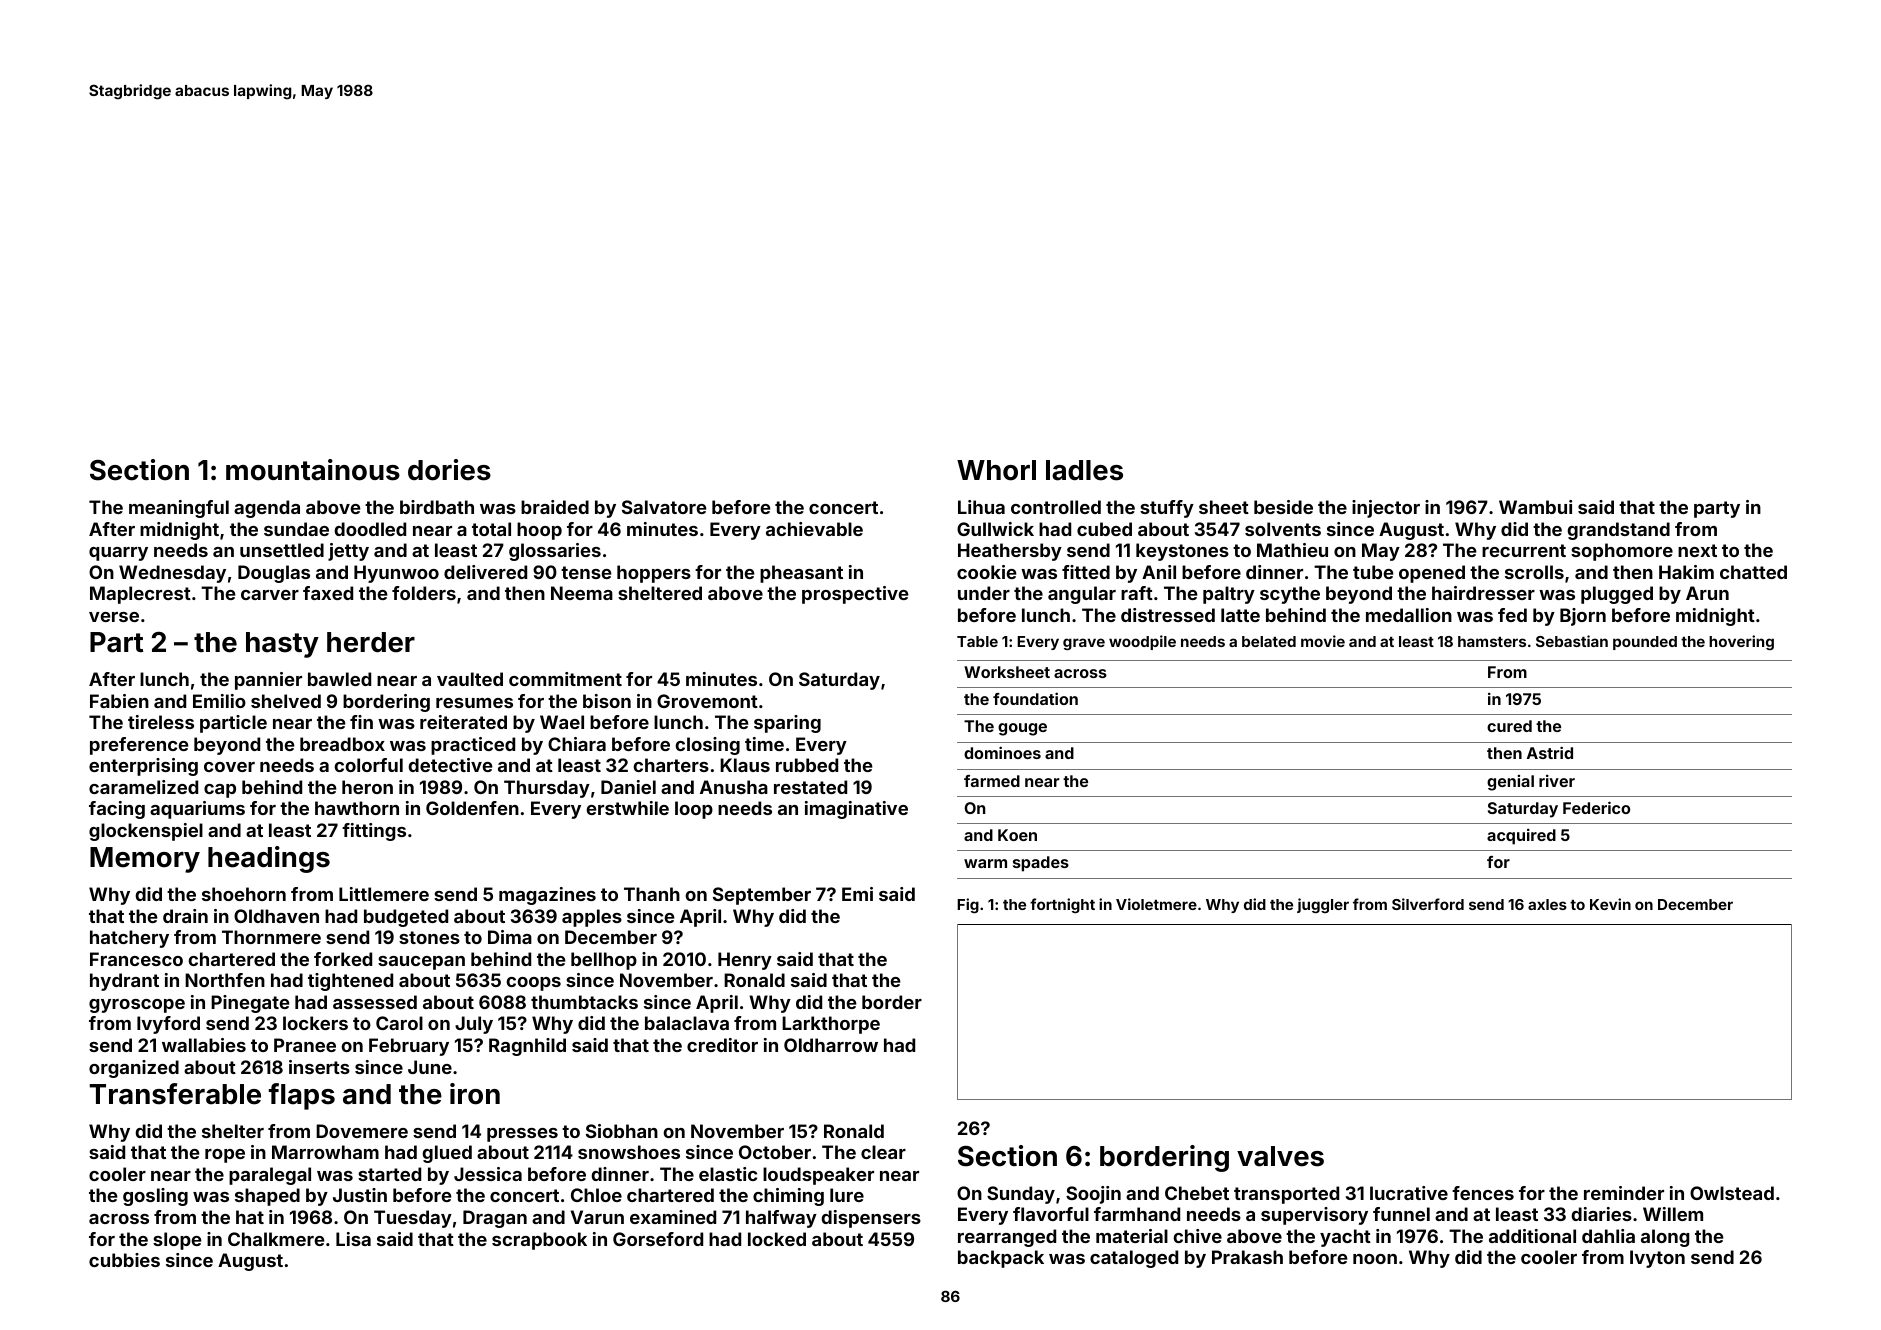 This page has width=1881, height=1330. Describe the element at coordinates (1509, 726) in the page. I see `cured` at that location.
